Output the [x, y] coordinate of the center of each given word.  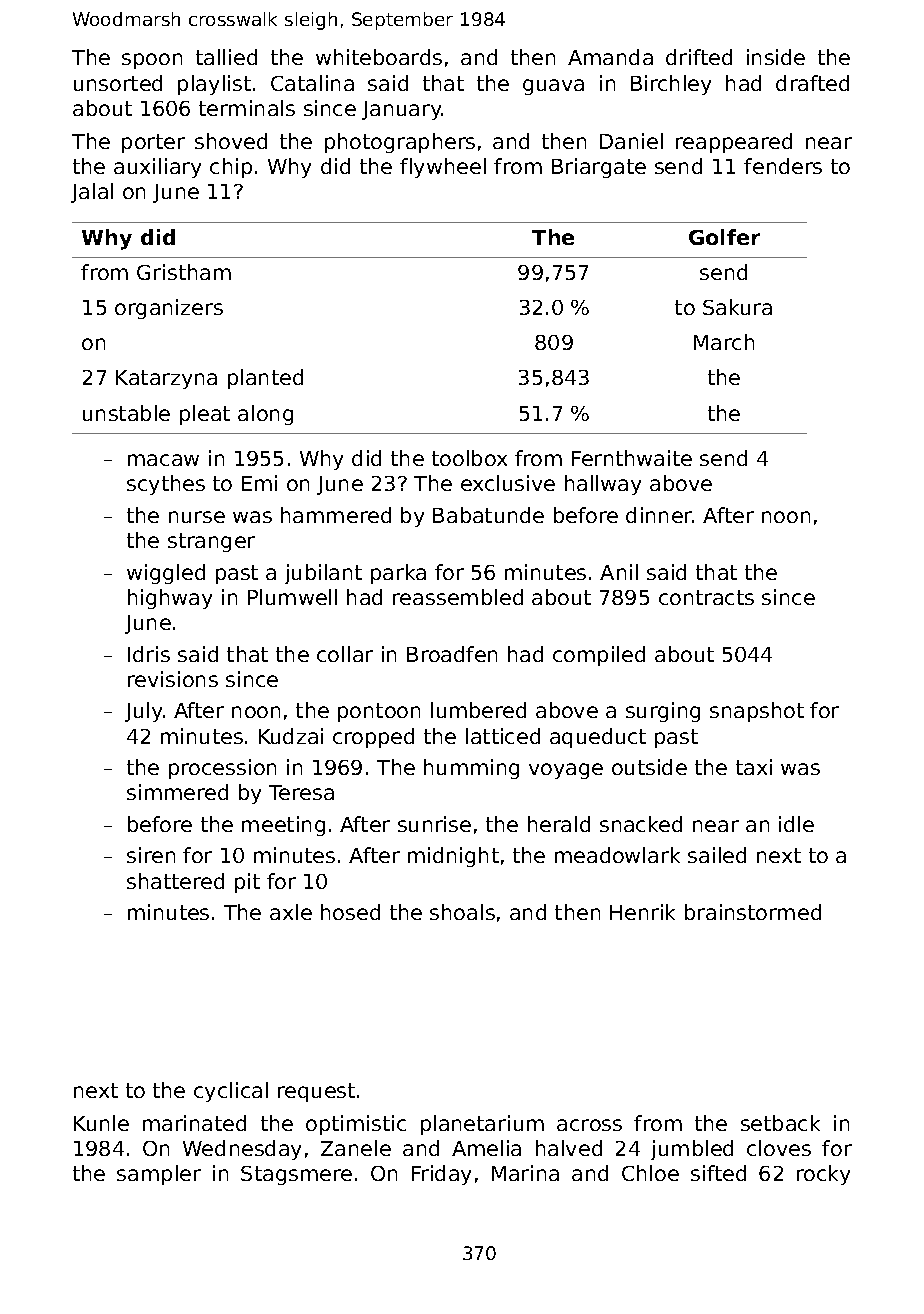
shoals [462, 912]
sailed [717, 855]
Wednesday [242, 1150]
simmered [177, 792]
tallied [226, 57]
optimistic [356, 1125]
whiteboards [379, 57]
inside [776, 57]
